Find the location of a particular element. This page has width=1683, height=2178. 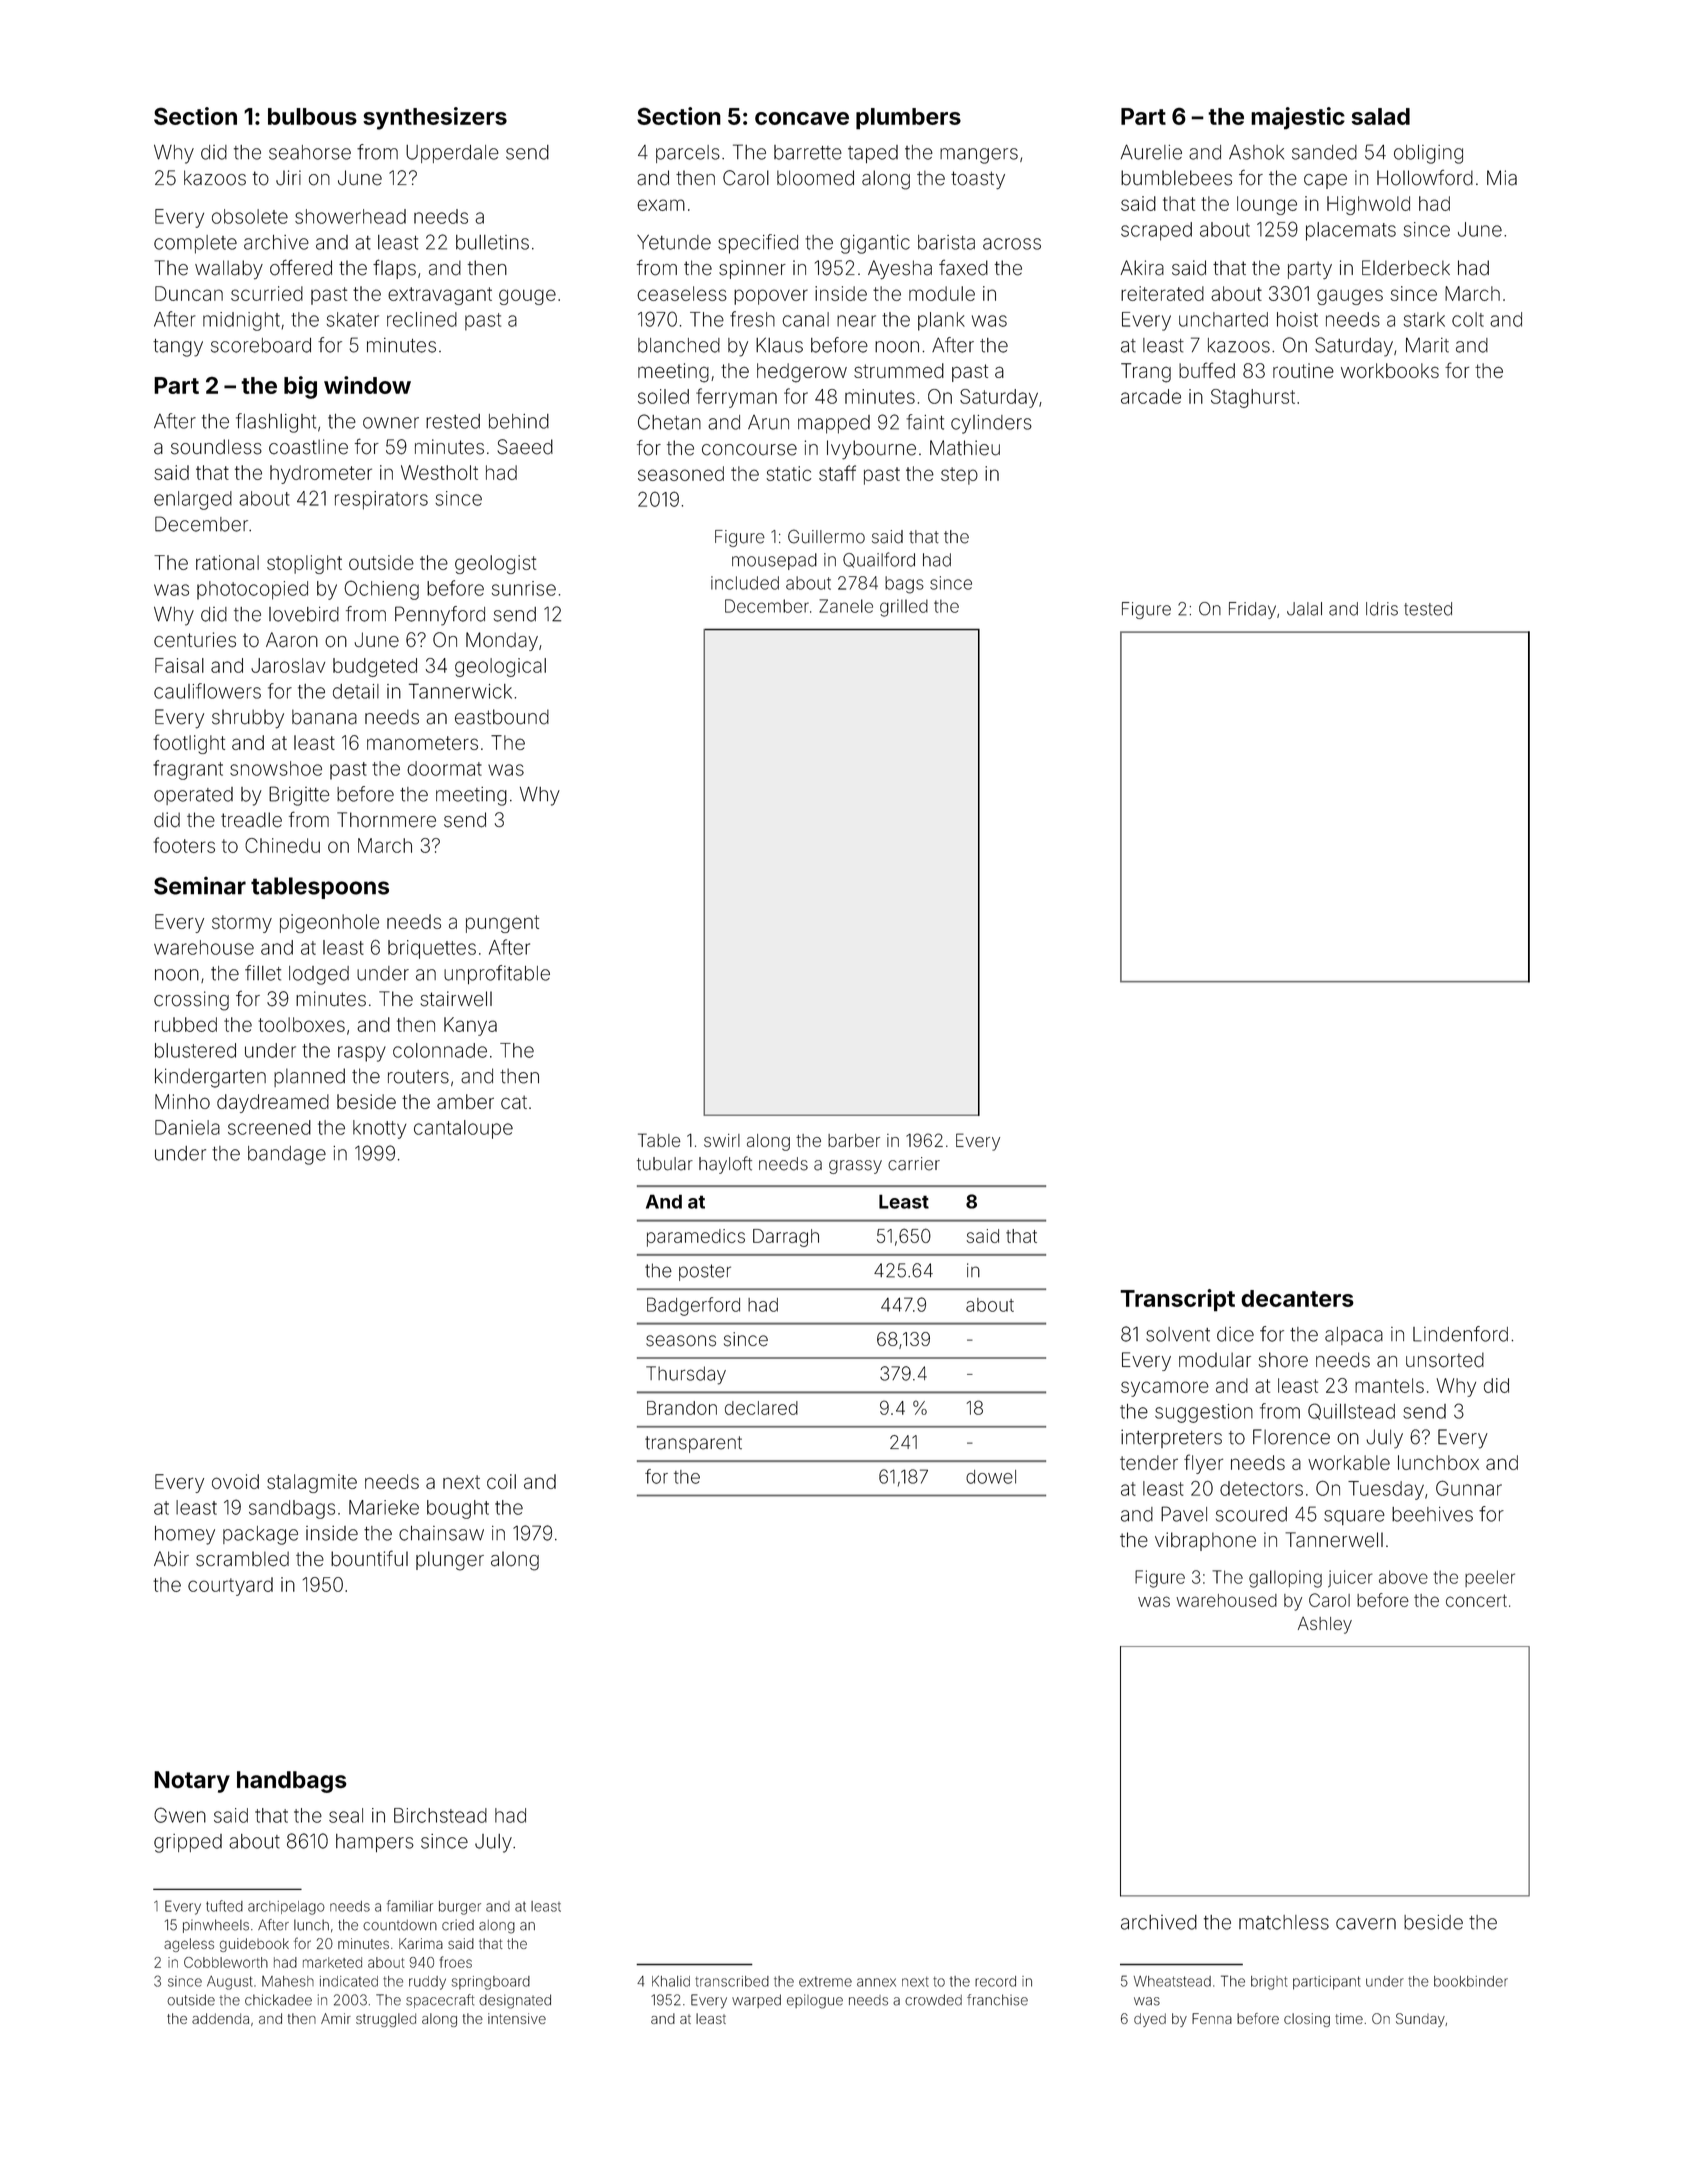

gauges is located at coordinates (1350, 297).
